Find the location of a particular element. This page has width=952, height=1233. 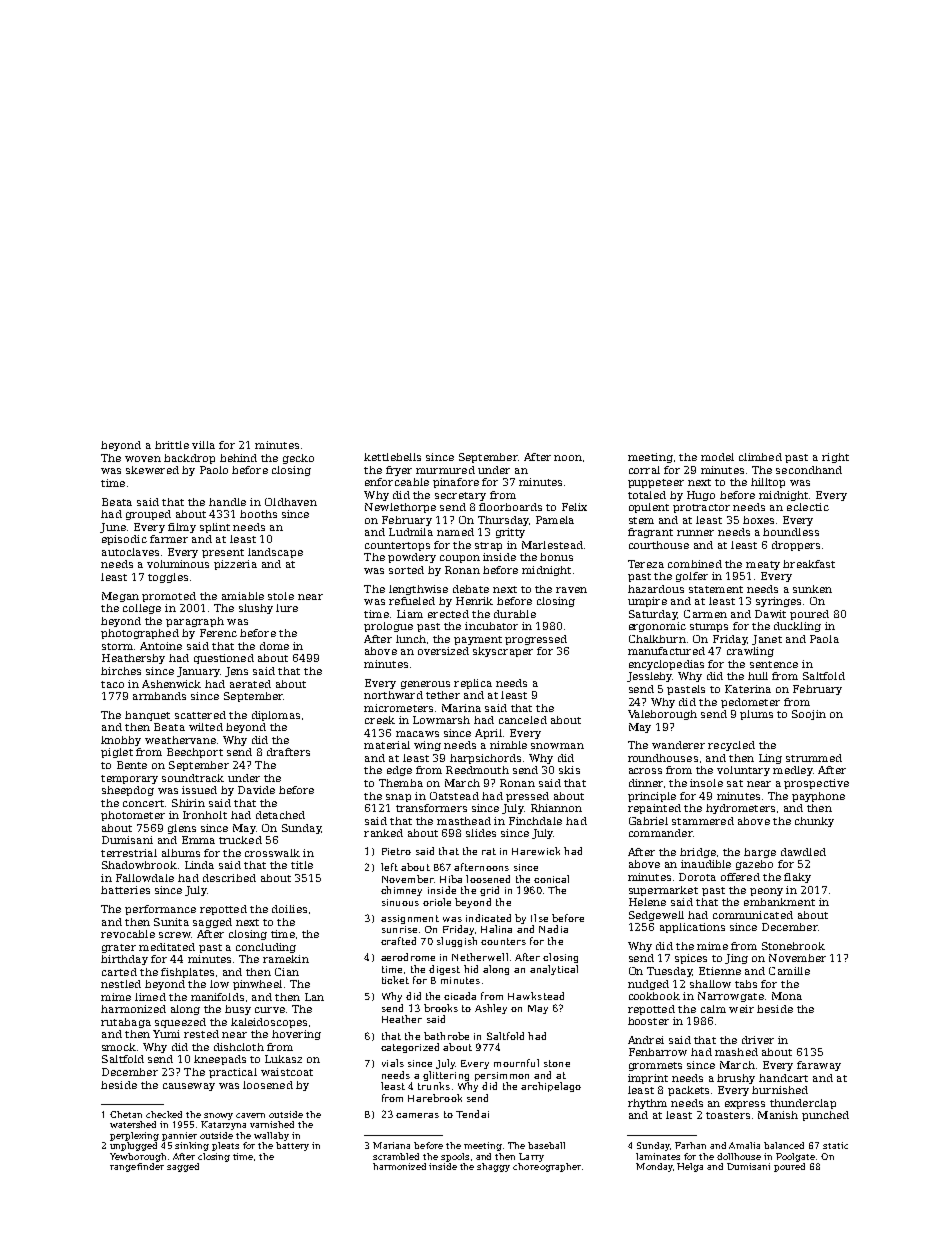

concluding is located at coordinates (266, 948).
